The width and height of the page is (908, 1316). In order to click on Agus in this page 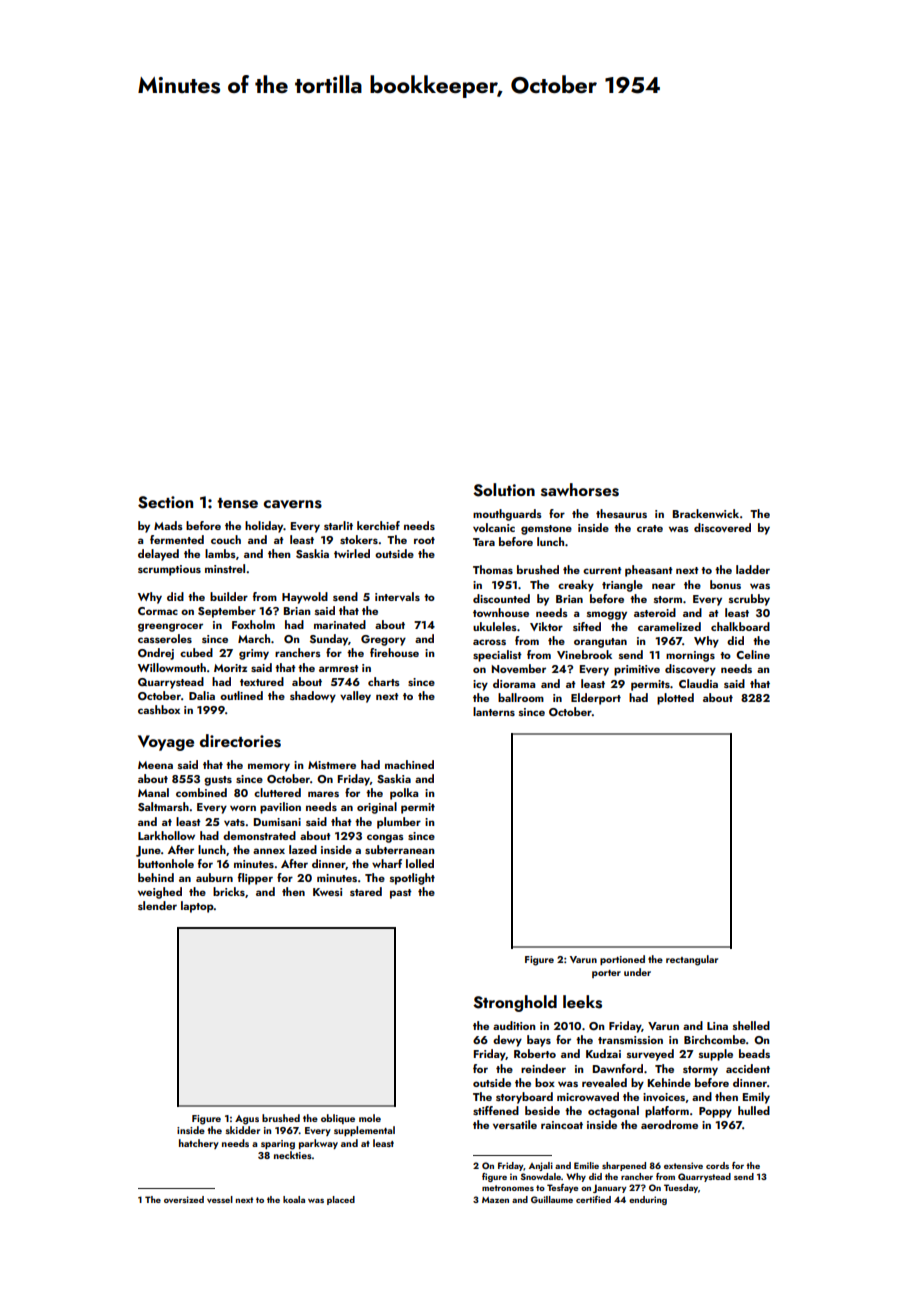, I will do `click(247, 1120)`.
